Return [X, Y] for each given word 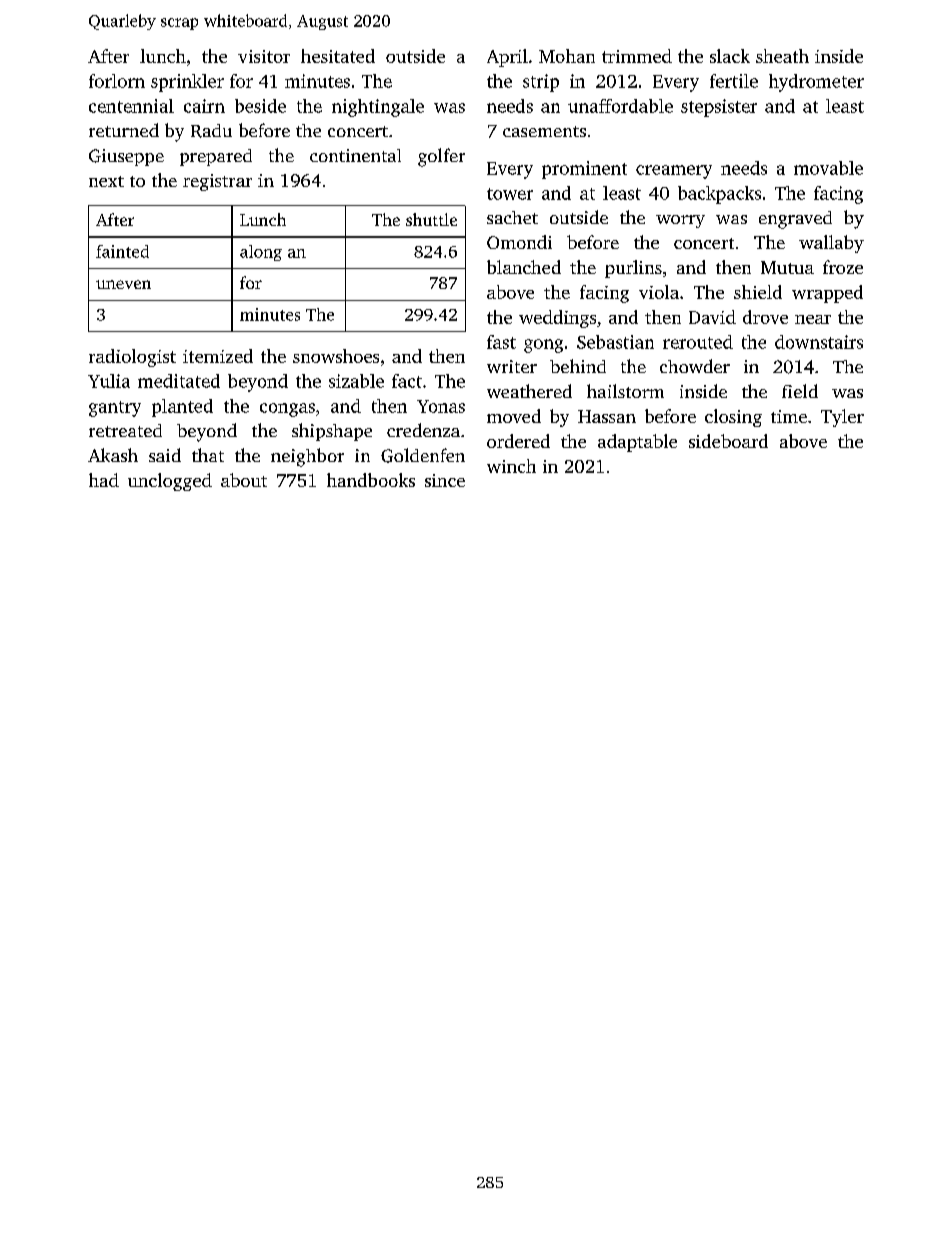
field [800, 391]
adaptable [637, 443]
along [261, 253]
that [208, 455]
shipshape [332, 432]
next [106, 181]
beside [260, 106]
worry [680, 221]
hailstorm [625, 391]
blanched [524, 267]
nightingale [378, 108]
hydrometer [816, 83]
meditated [179, 381]
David [712, 317]
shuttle [431, 219]
